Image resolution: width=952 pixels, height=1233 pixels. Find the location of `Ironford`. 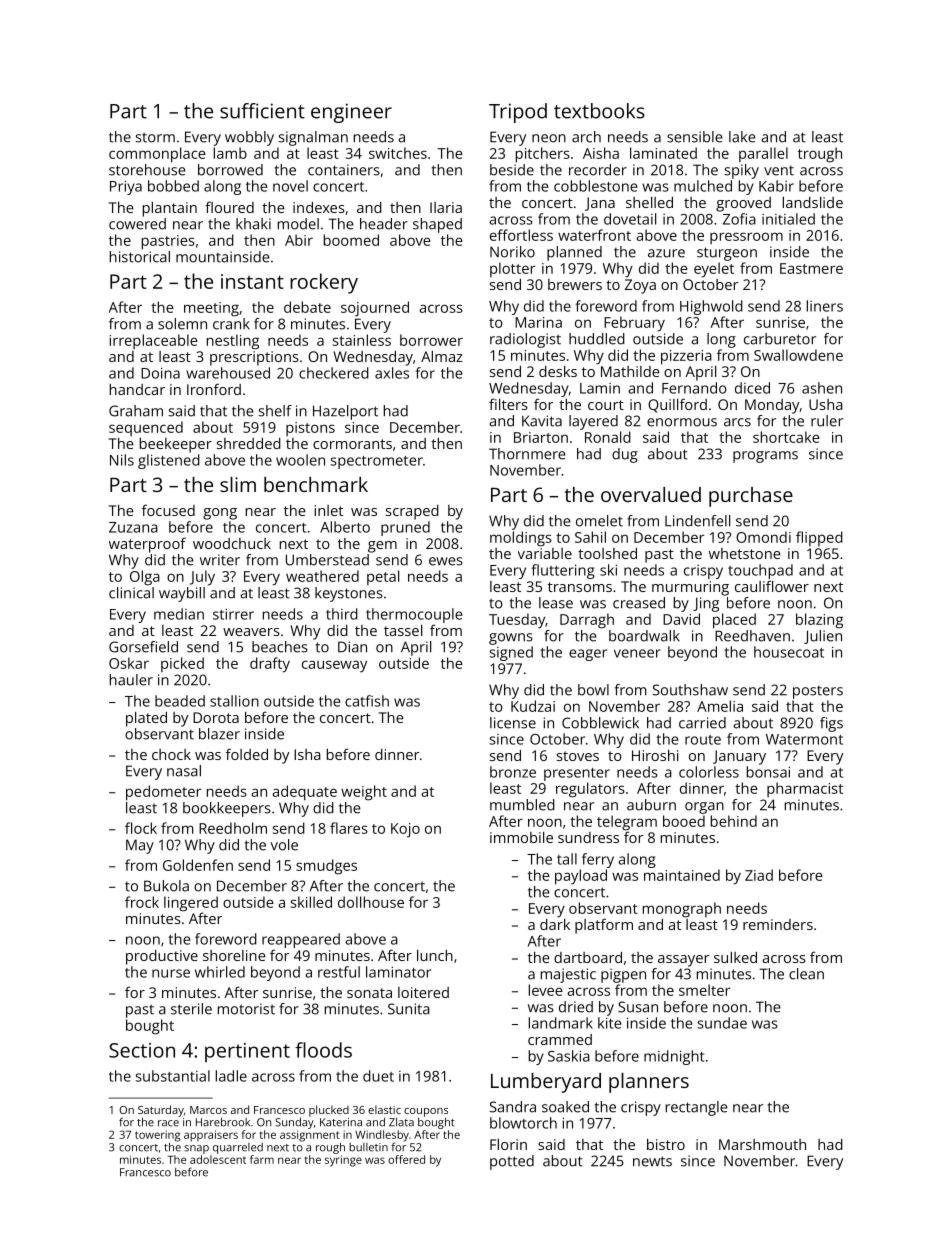

Ironford is located at coordinates (214, 389).
